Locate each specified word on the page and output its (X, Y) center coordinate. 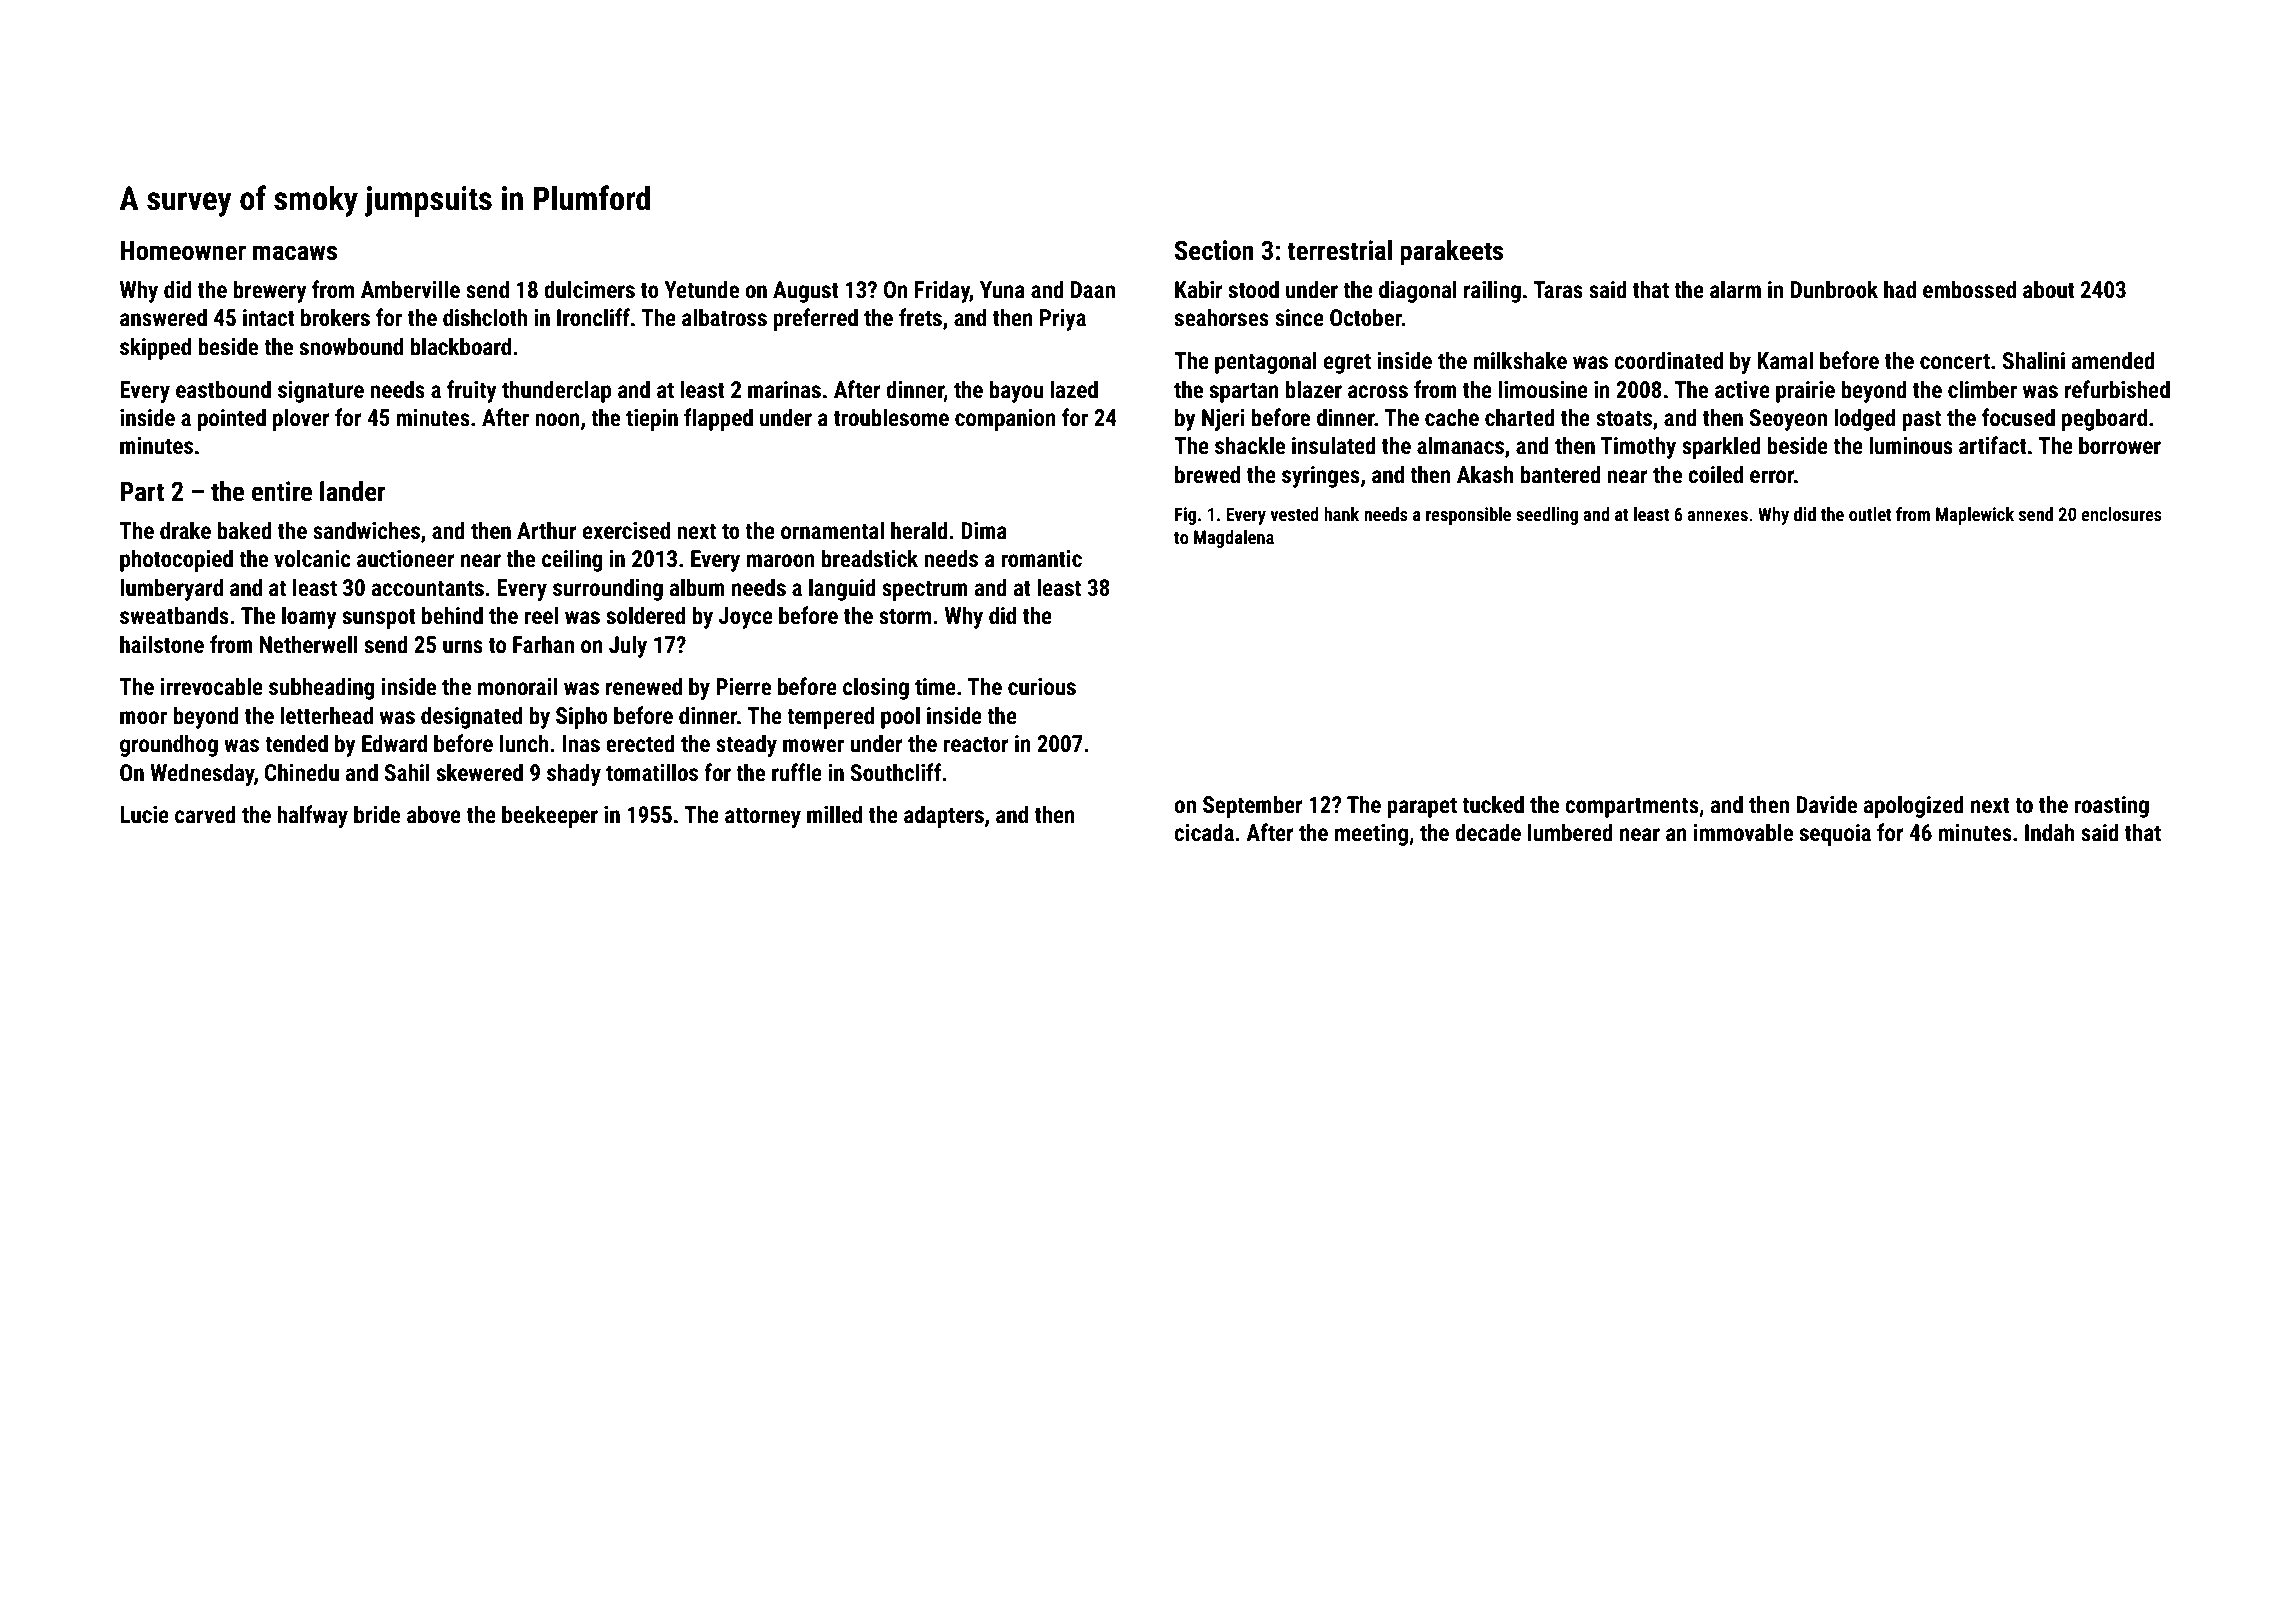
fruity (472, 391)
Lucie (144, 815)
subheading (321, 688)
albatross (724, 317)
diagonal (1418, 291)
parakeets (1451, 253)
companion (1005, 420)
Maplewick (1975, 516)
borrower (2120, 445)
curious (1042, 687)
